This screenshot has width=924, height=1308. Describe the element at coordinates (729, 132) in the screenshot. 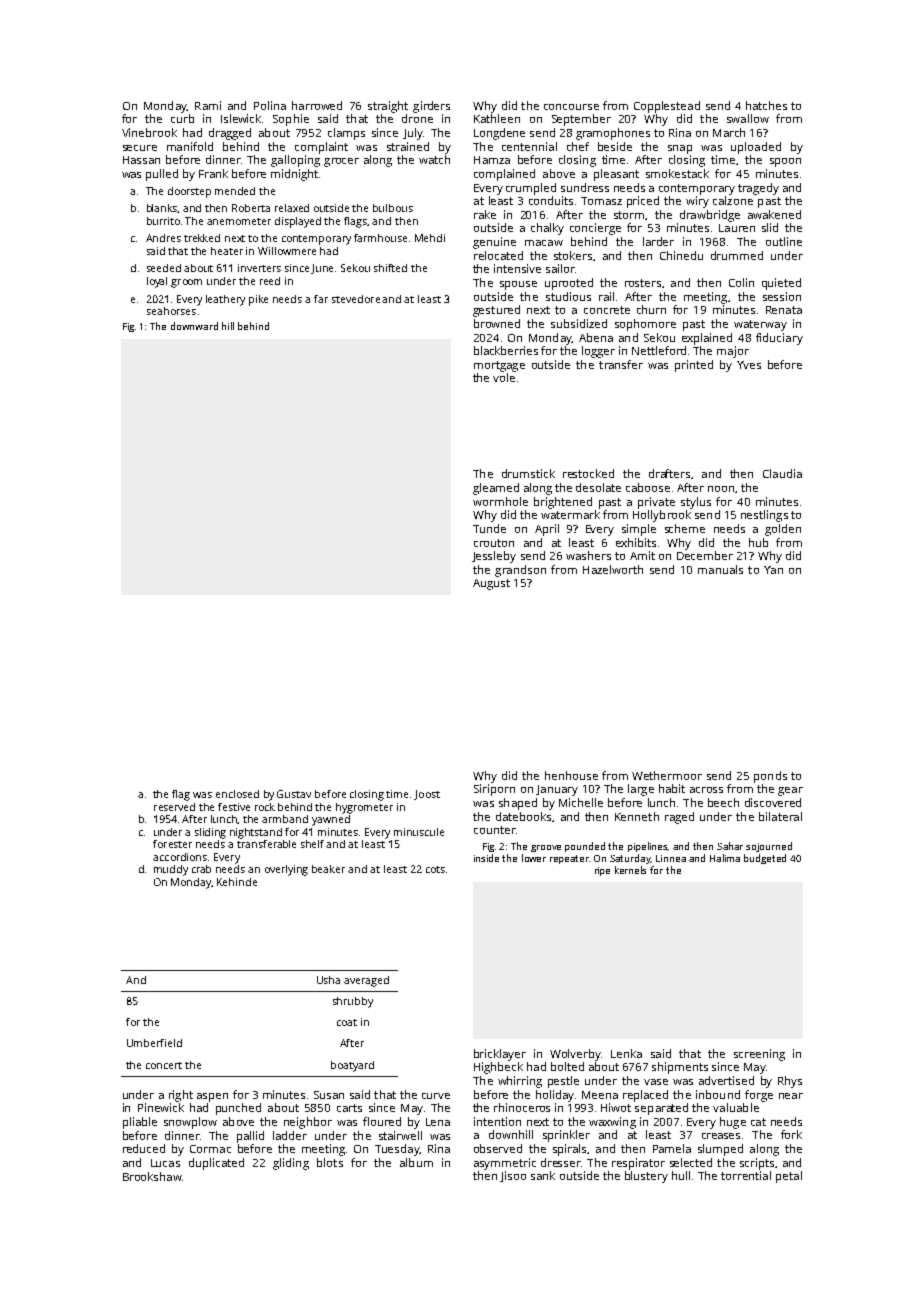

I see `March` at that location.
